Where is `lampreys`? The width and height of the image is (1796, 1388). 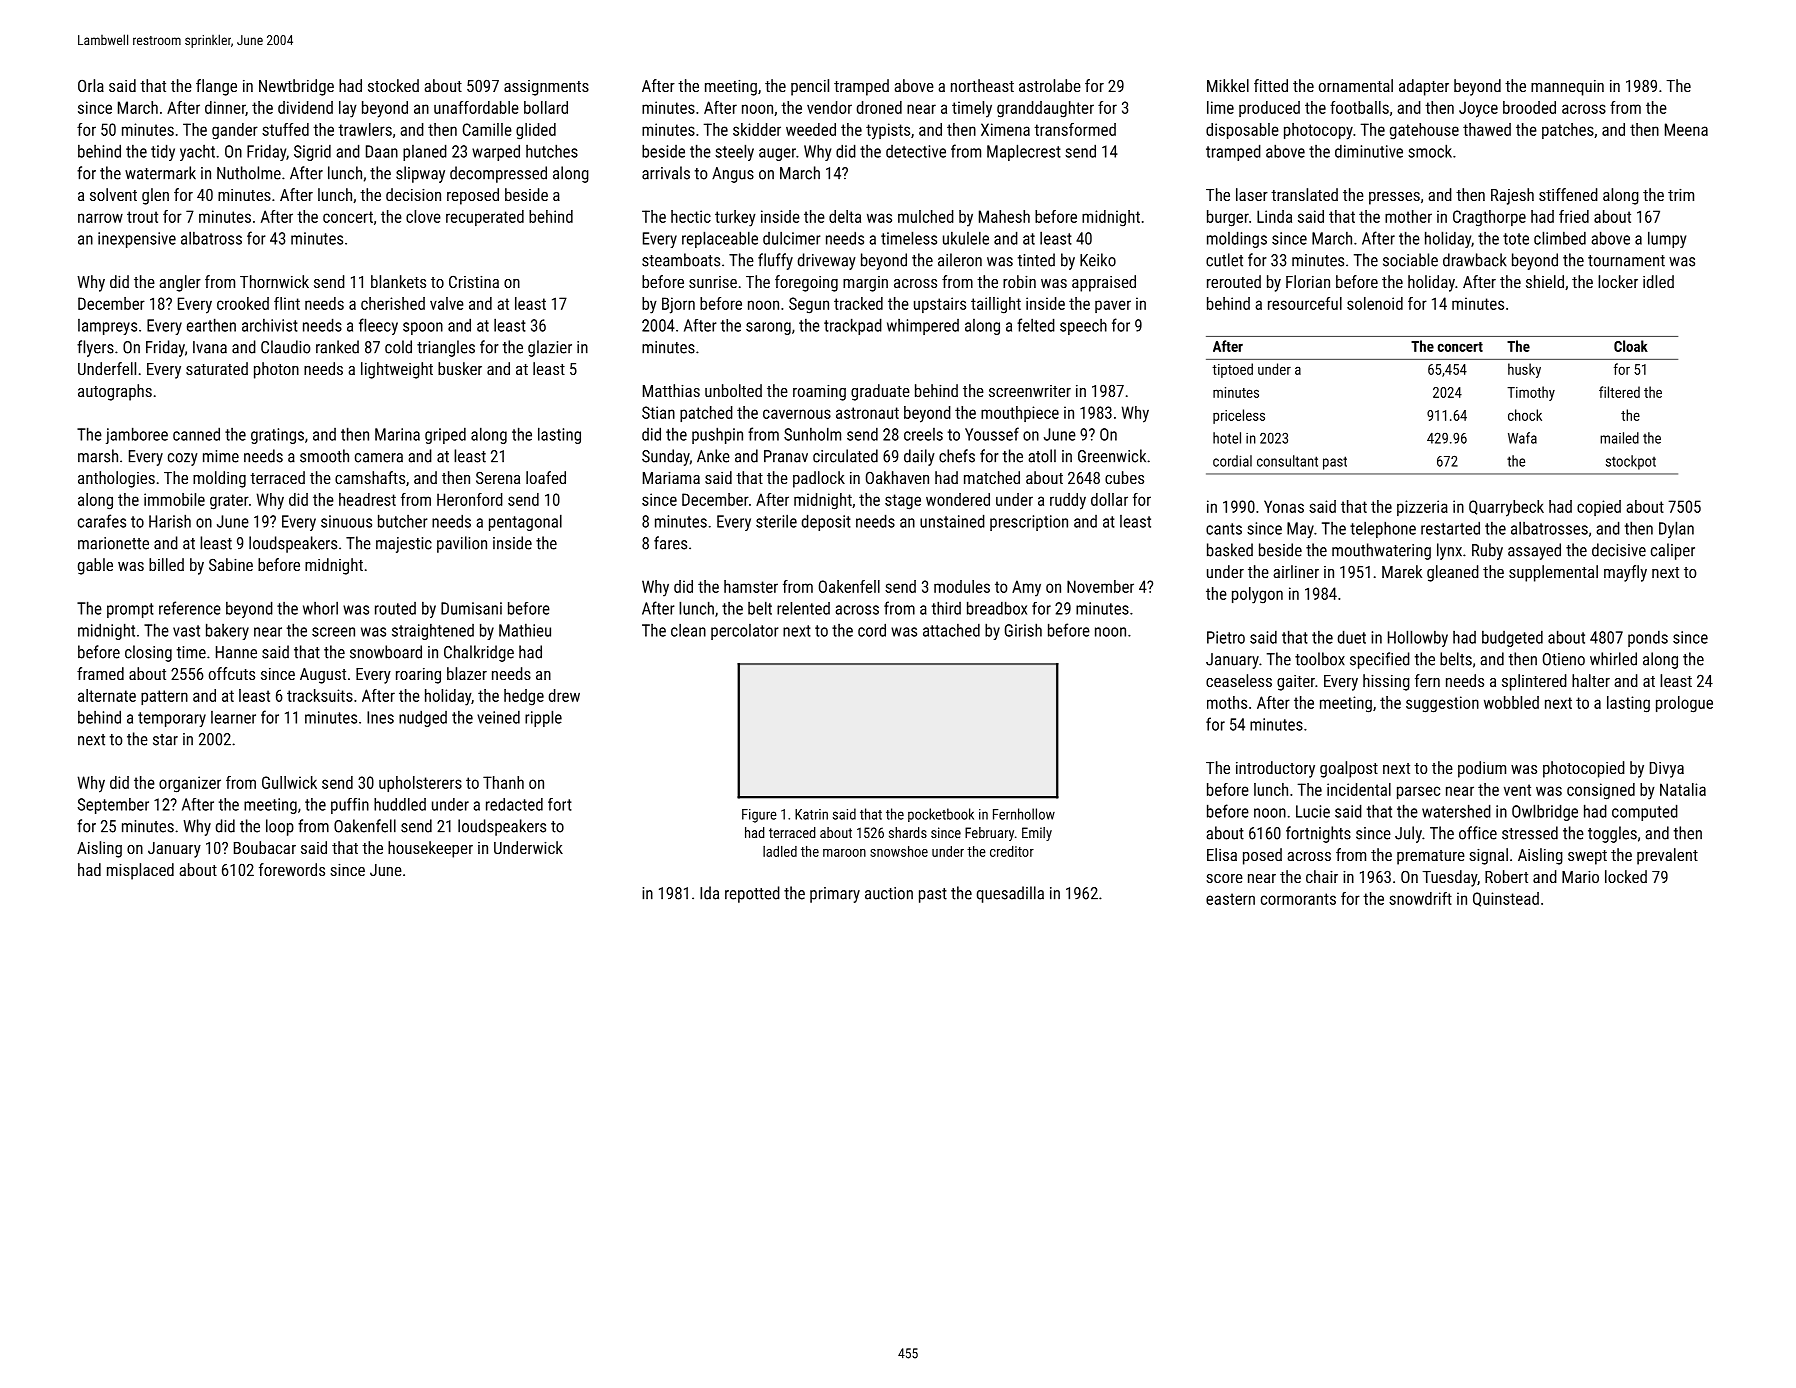
lampreys is located at coordinates (107, 327).
